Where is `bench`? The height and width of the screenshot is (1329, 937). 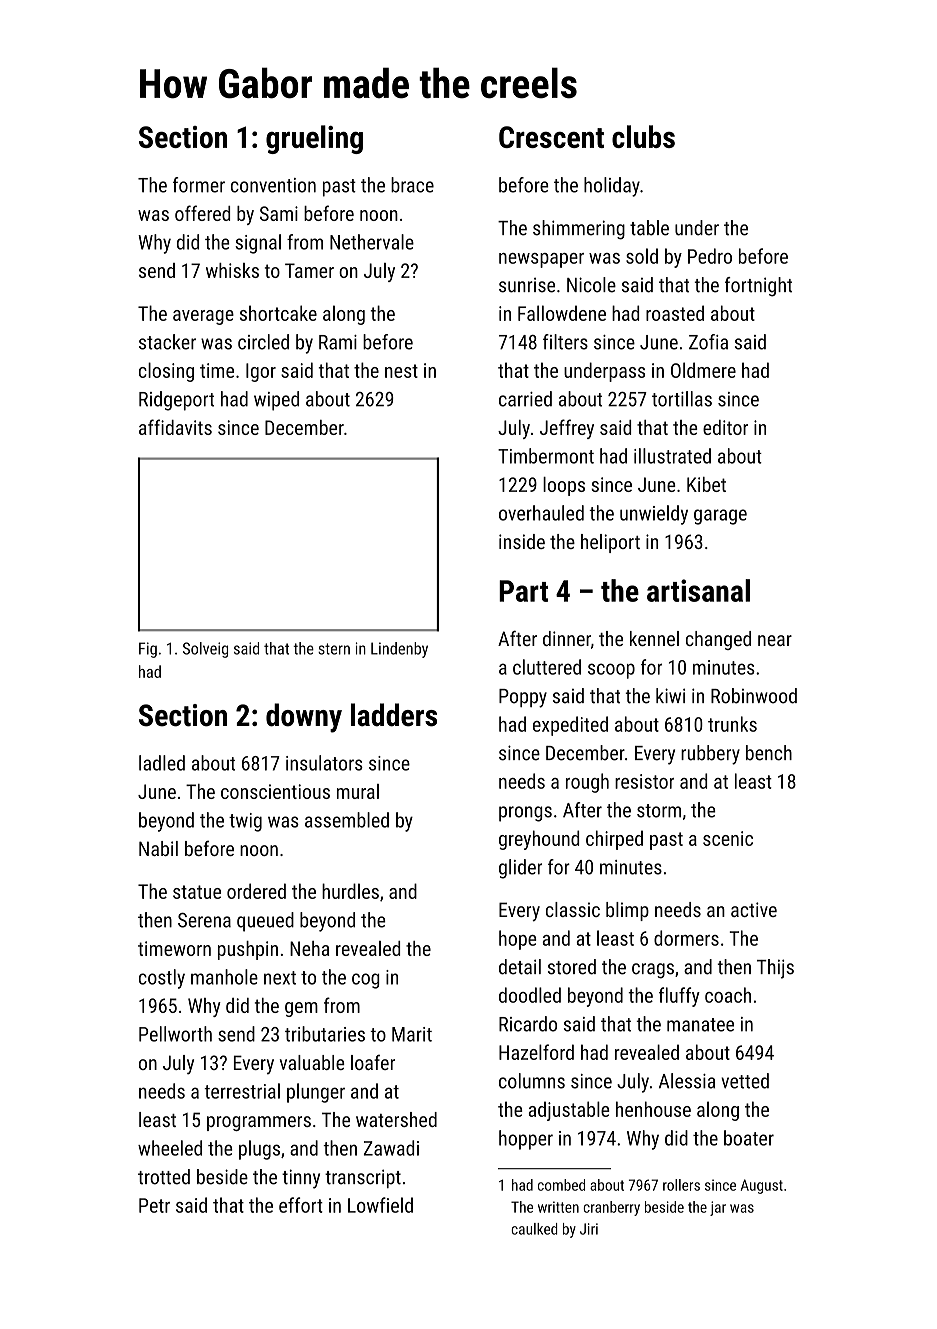
bench is located at coordinates (769, 753).
